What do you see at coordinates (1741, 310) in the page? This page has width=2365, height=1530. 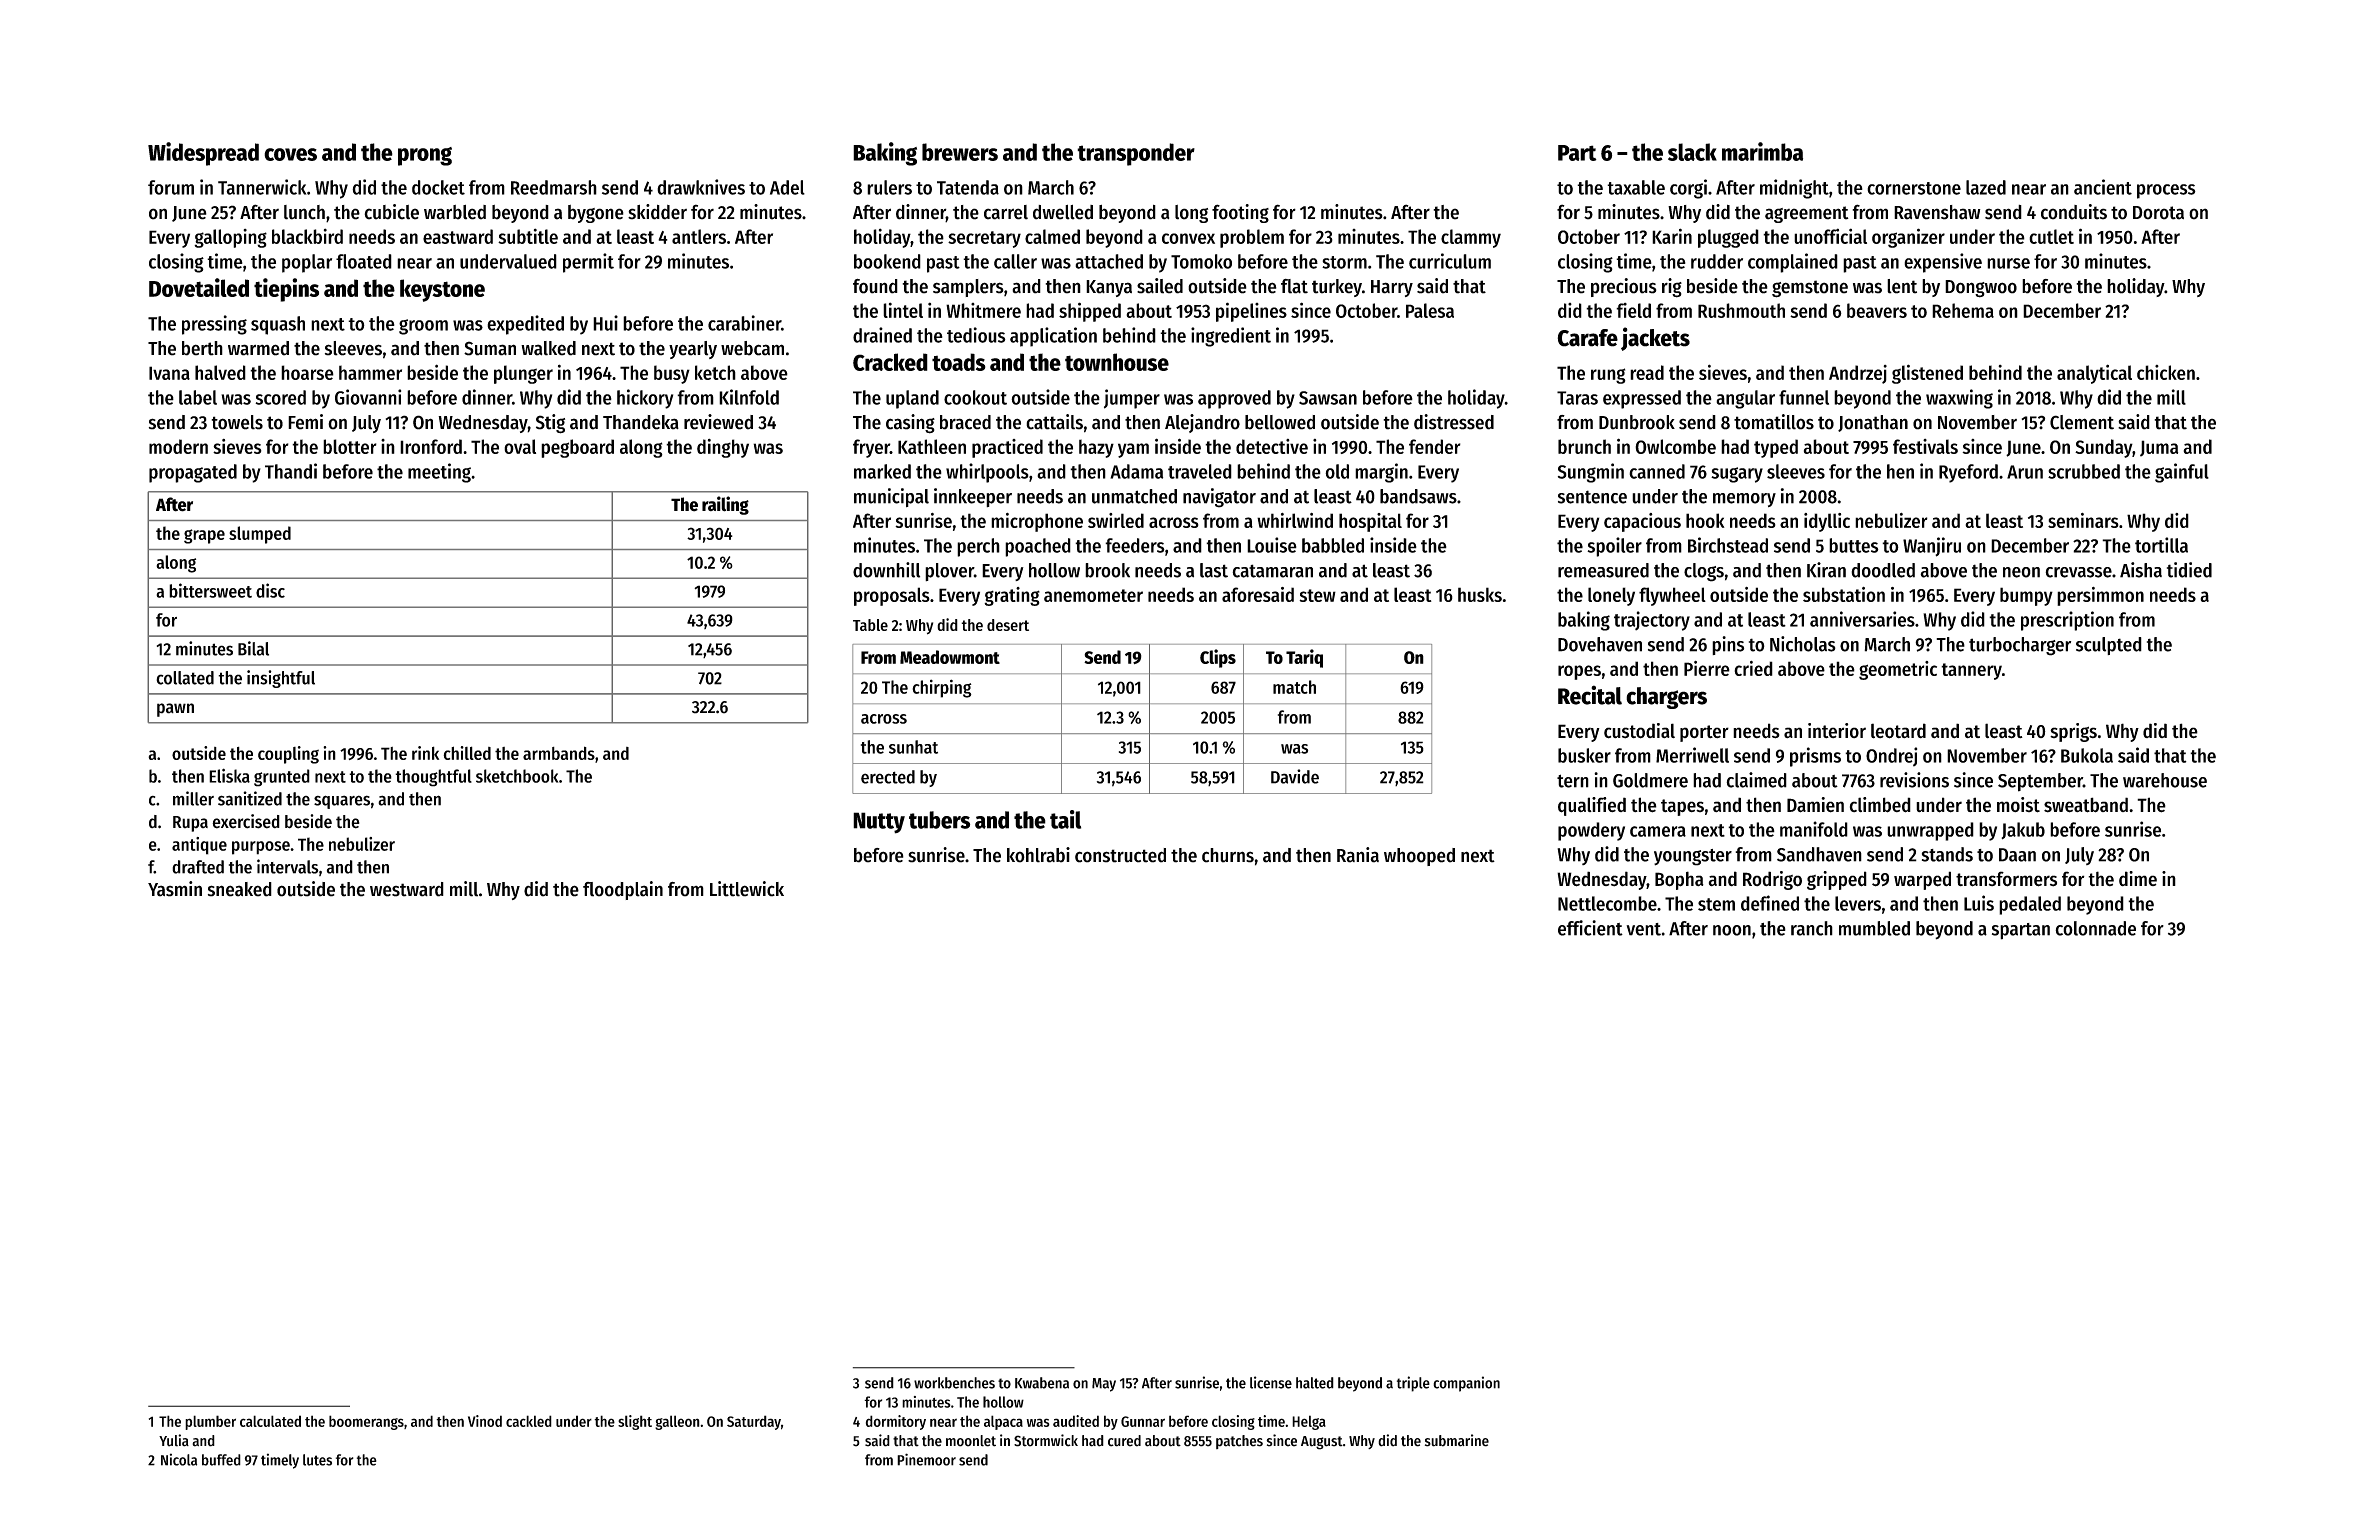 I see `Rushmouth` at bounding box center [1741, 310].
